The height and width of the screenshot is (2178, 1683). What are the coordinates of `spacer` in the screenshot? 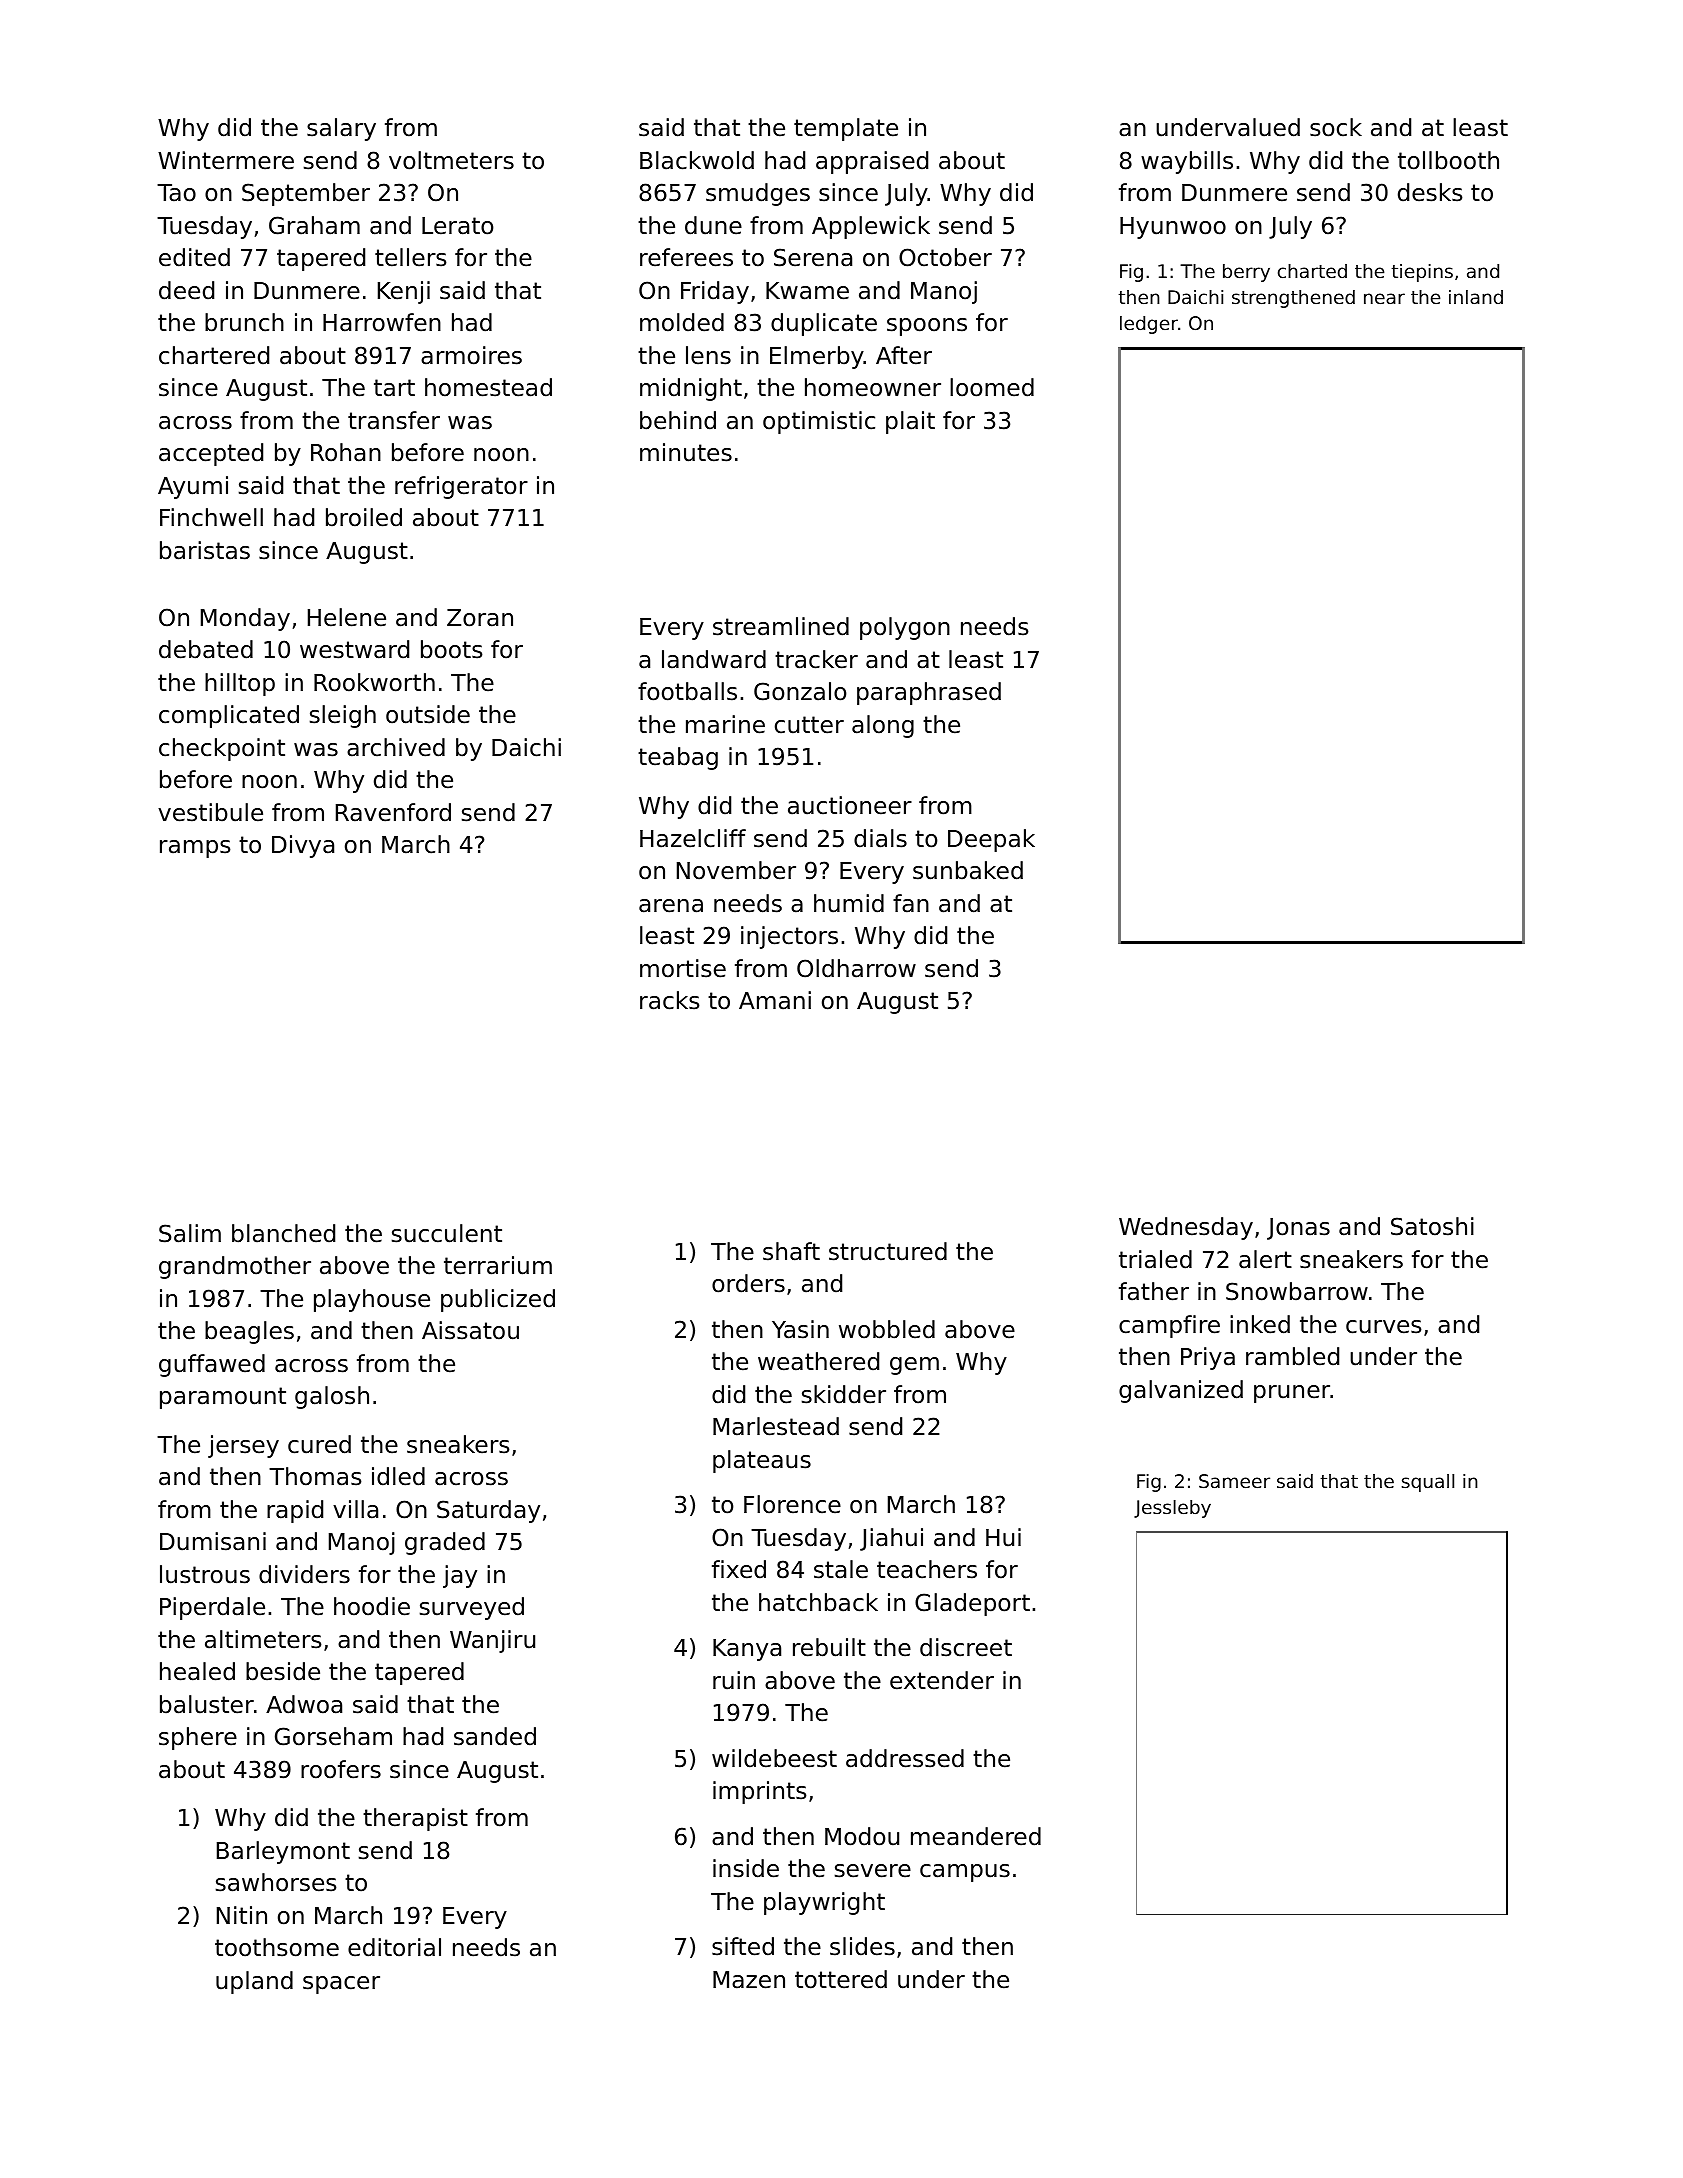 It's located at (341, 1985).
